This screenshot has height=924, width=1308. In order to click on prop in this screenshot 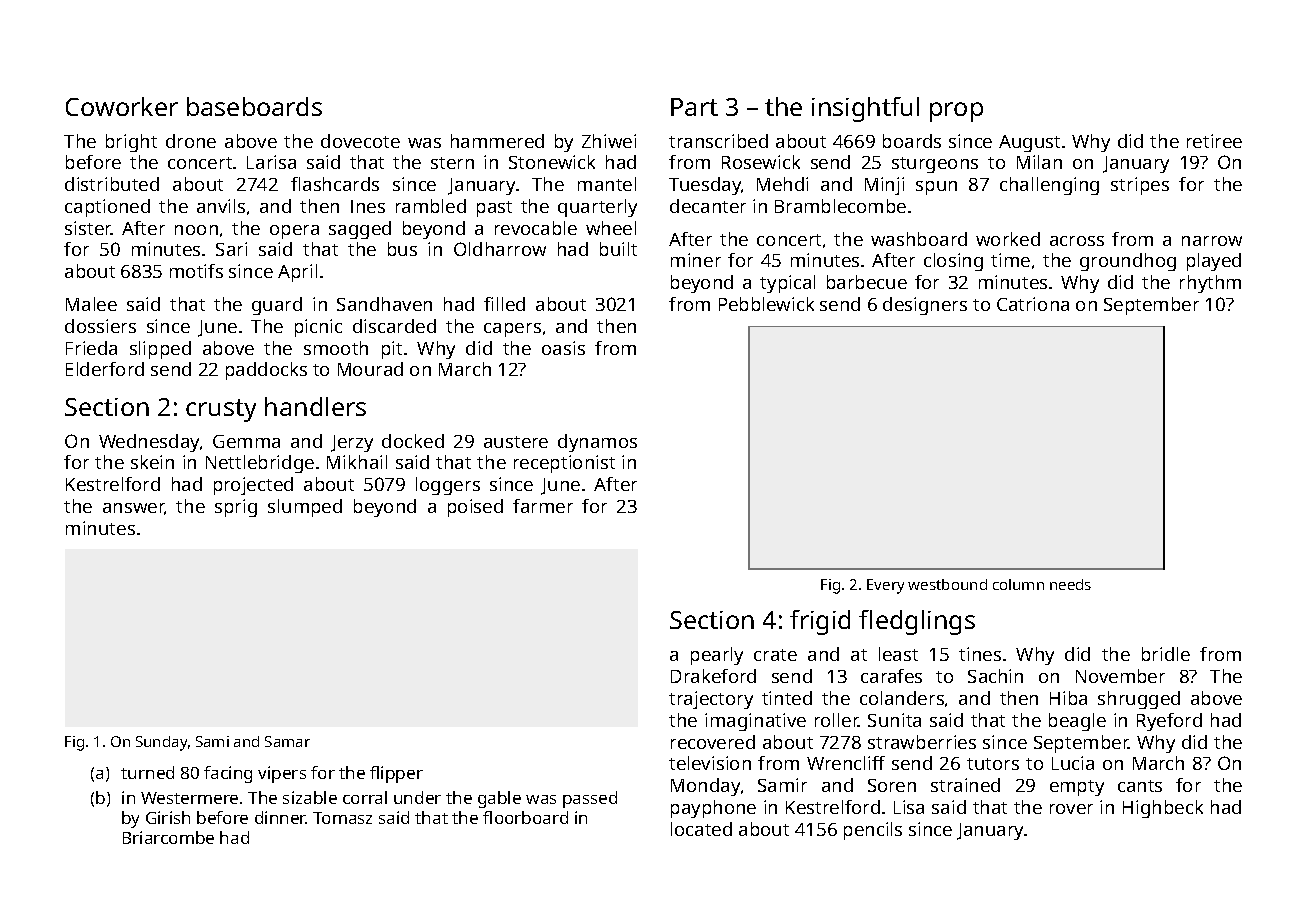, I will do `click(956, 112)`.
